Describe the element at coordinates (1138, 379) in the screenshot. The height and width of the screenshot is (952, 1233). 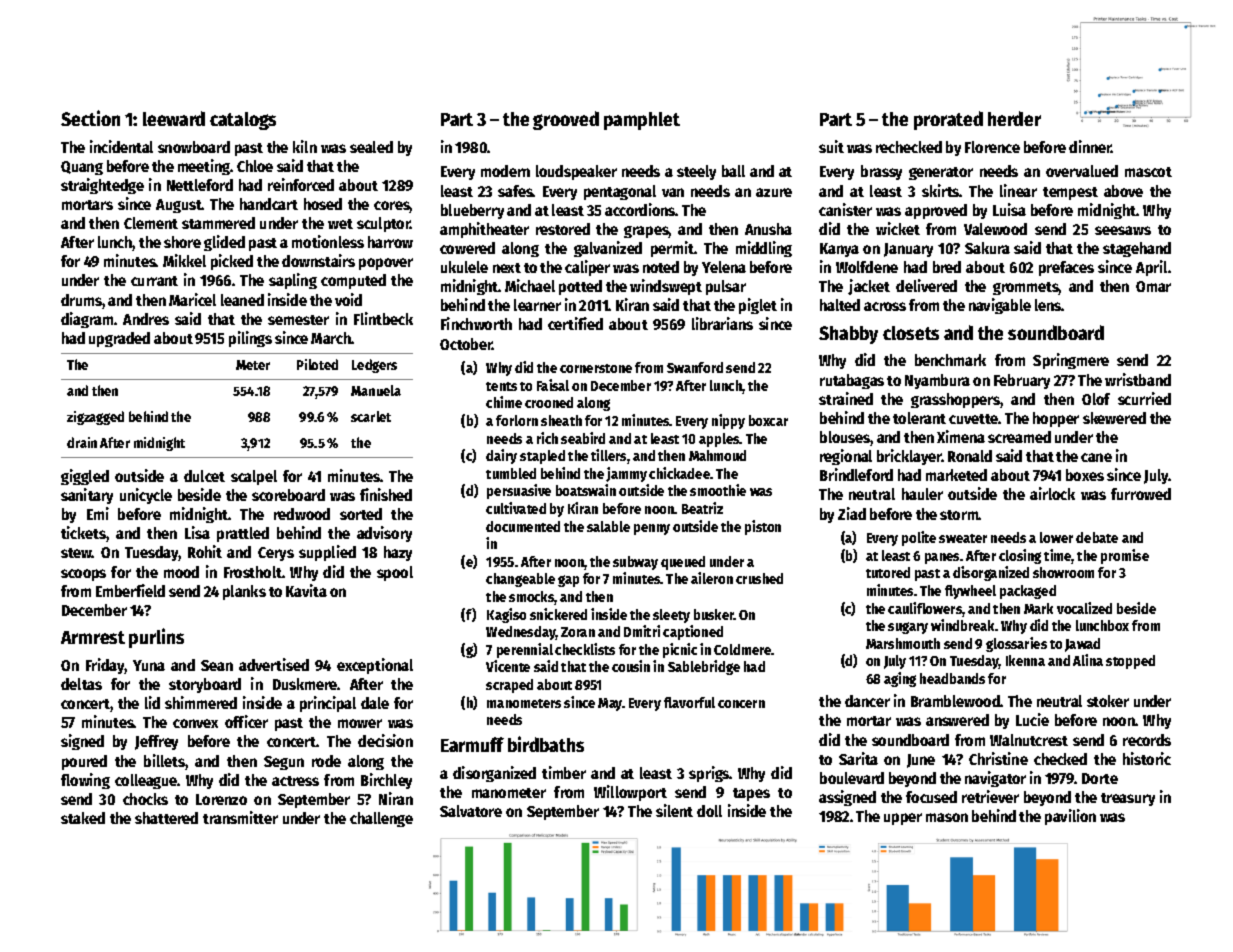
I see `wristband` at that location.
